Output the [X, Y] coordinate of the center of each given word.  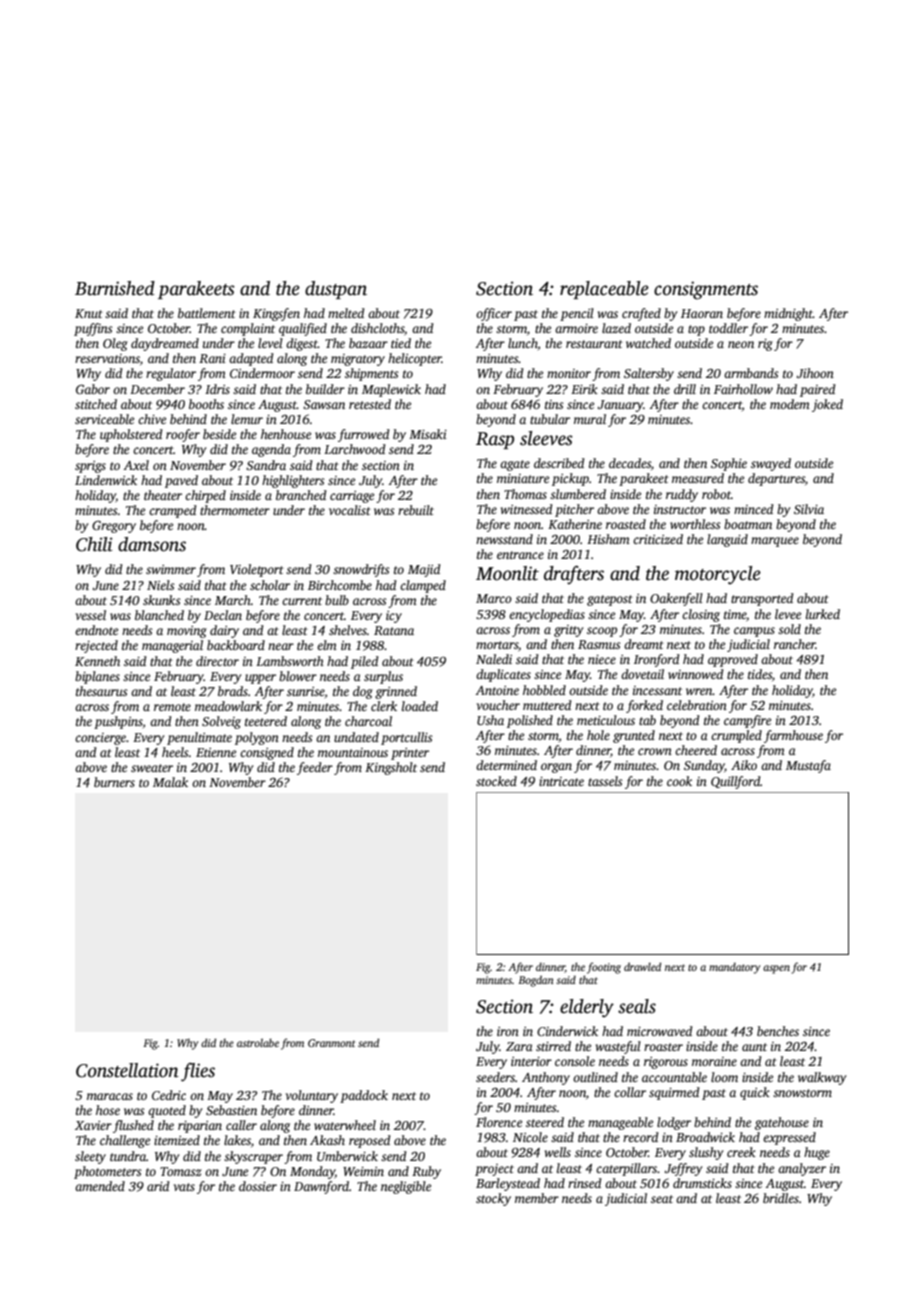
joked [827, 405]
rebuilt [416, 510]
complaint [248, 329]
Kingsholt [391, 768]
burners [114, 782]
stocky [493, 1199]
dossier [258, 1186]
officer [494, 314]
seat [662, 1199]
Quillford [735, 782]
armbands [751, 373]
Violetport [257, 570]
